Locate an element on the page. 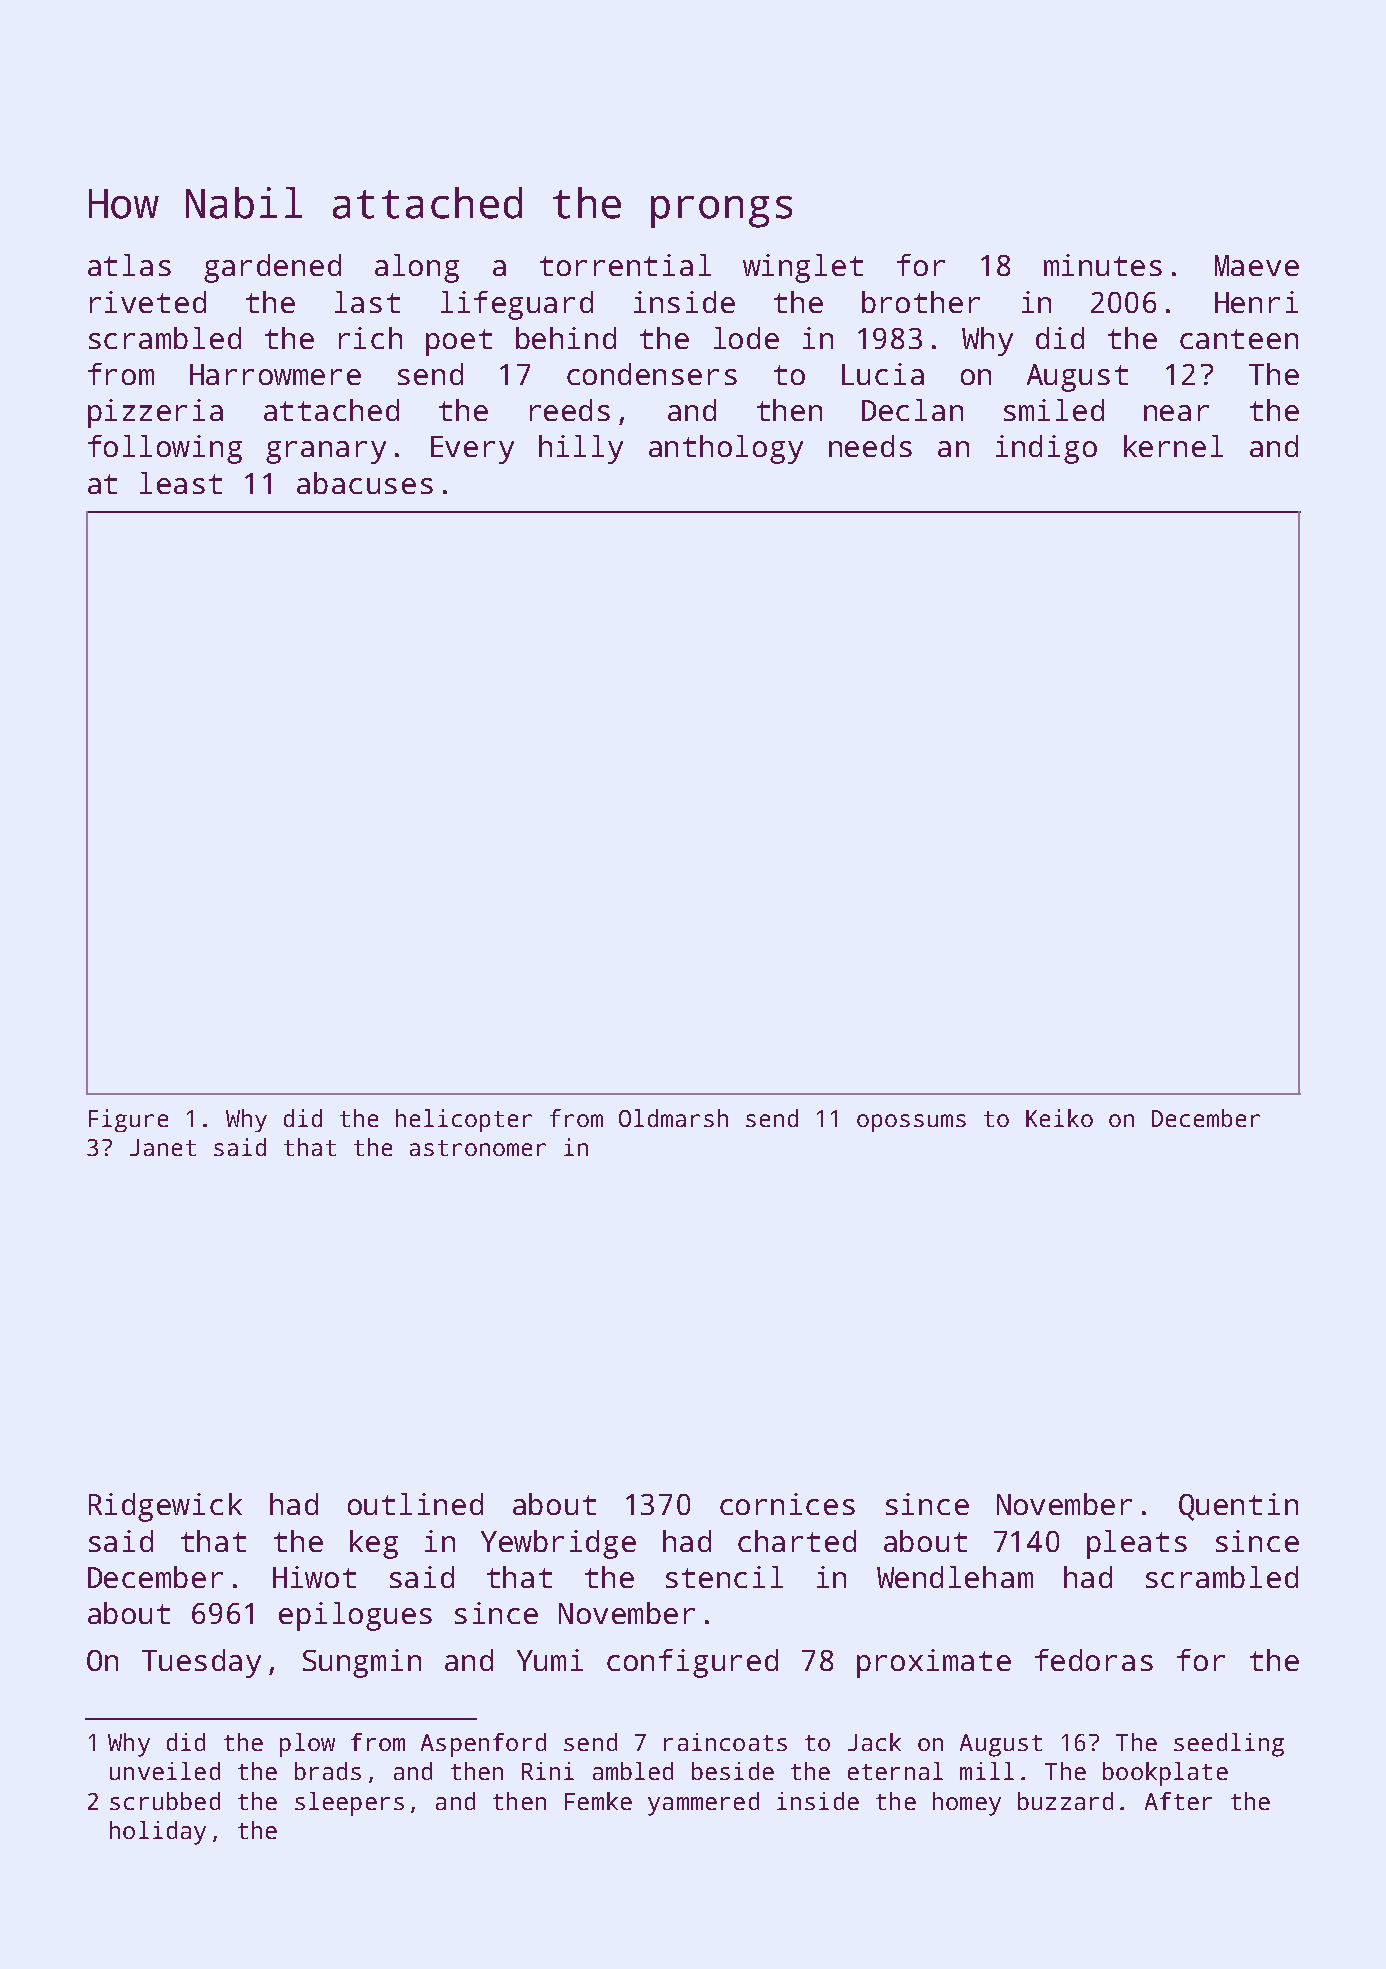 The width and height of the image is (1386, 1969). astronomer is located at coordinates (478, 1148).
